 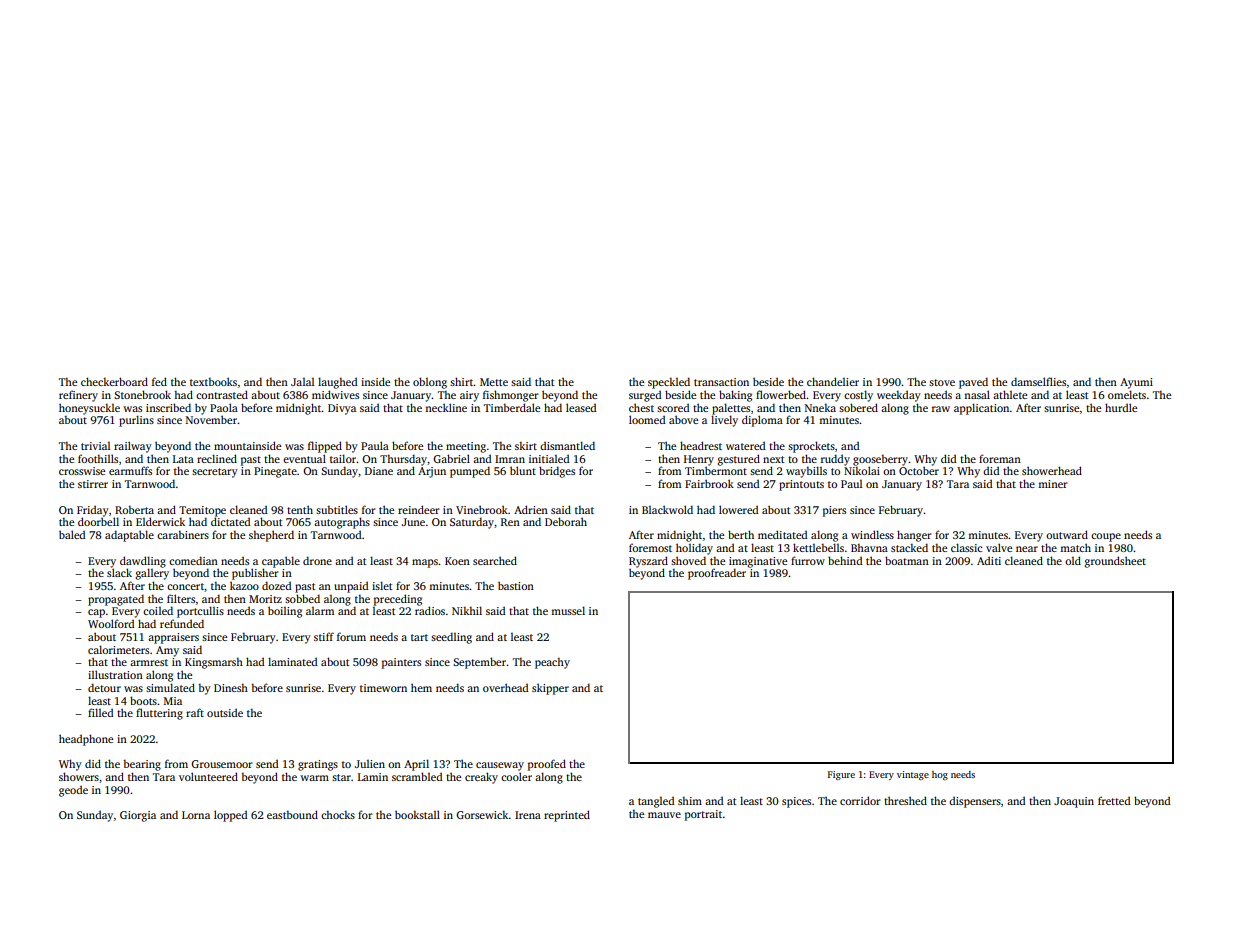 I want to click on Irena, so click(x=528, y=815).
